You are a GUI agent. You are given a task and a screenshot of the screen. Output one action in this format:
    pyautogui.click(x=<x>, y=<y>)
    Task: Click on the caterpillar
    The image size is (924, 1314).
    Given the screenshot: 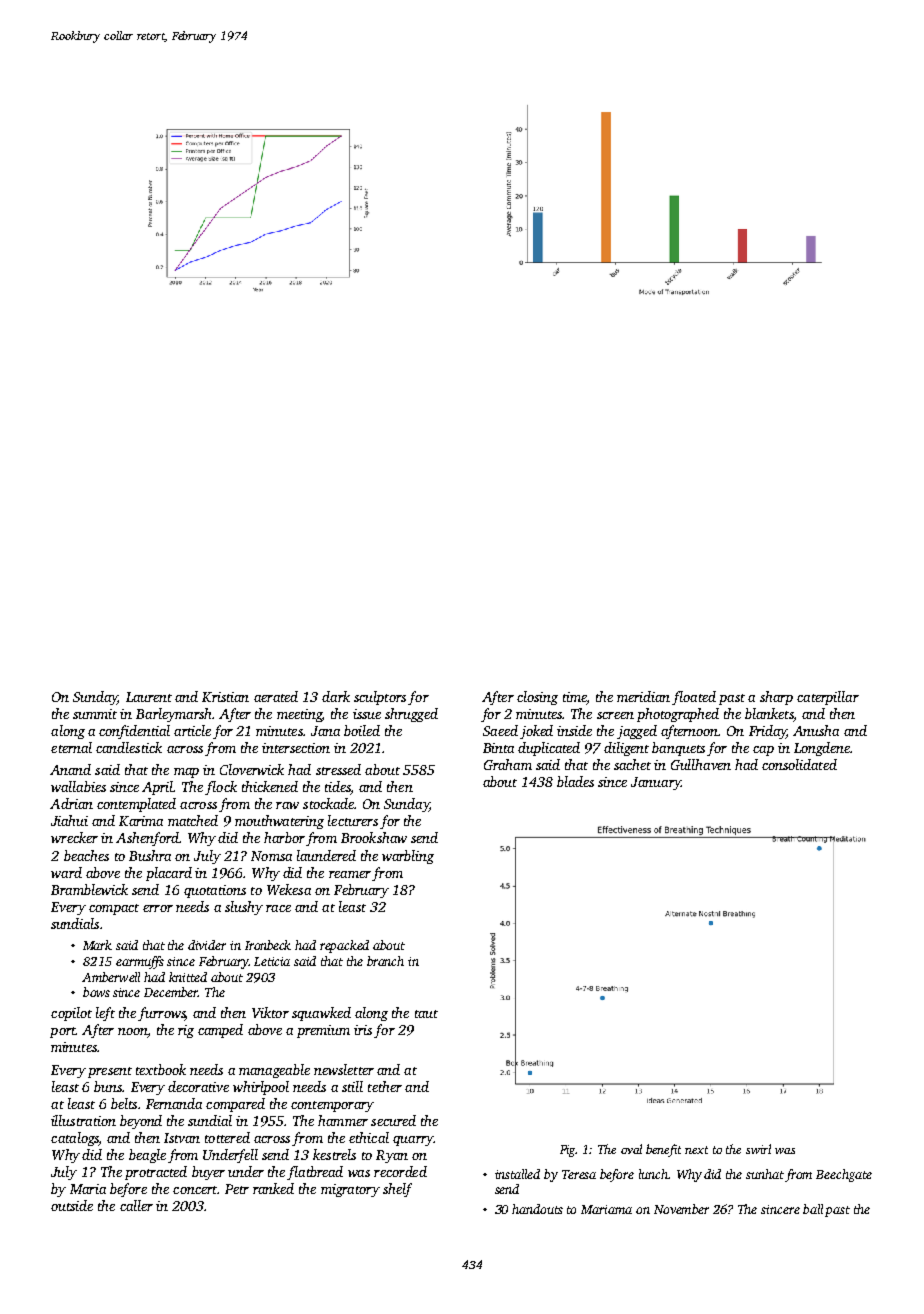 What is the action you would take?
    pyautogui.click(x=828, y=698)
